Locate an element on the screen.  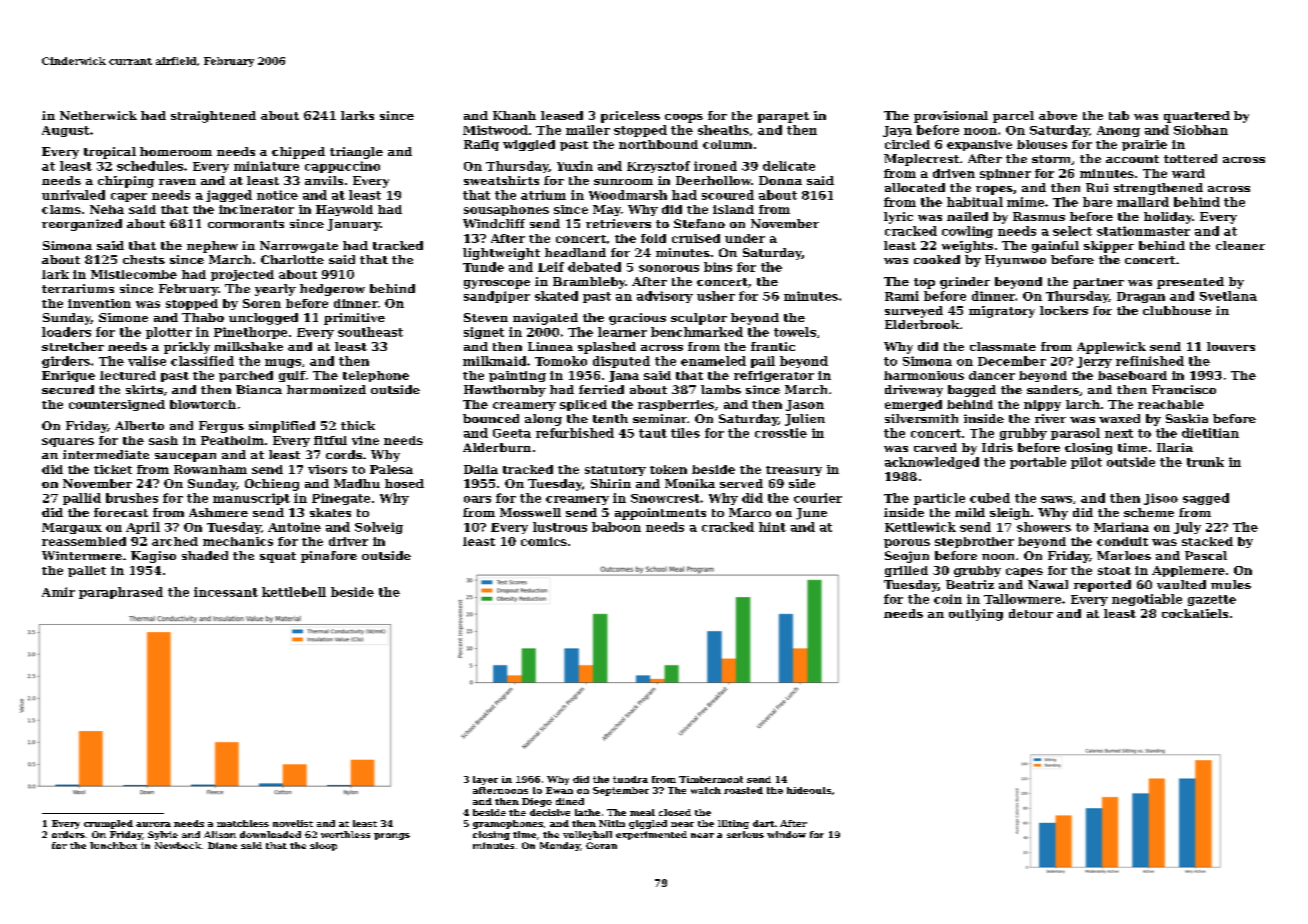
Netherwick is located at coordinates (98, 115).
